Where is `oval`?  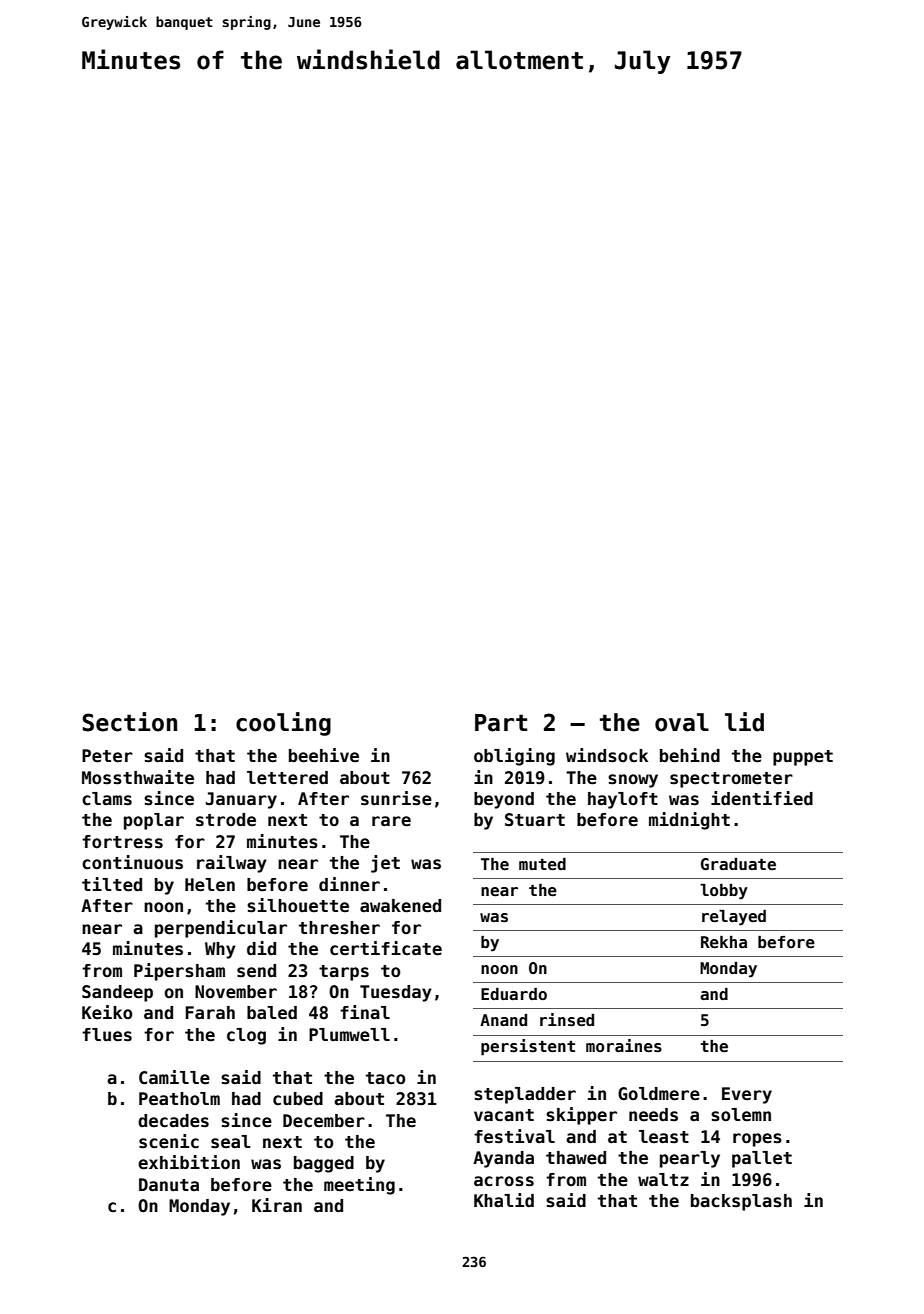 oval is located at coordinates (682, 722).
